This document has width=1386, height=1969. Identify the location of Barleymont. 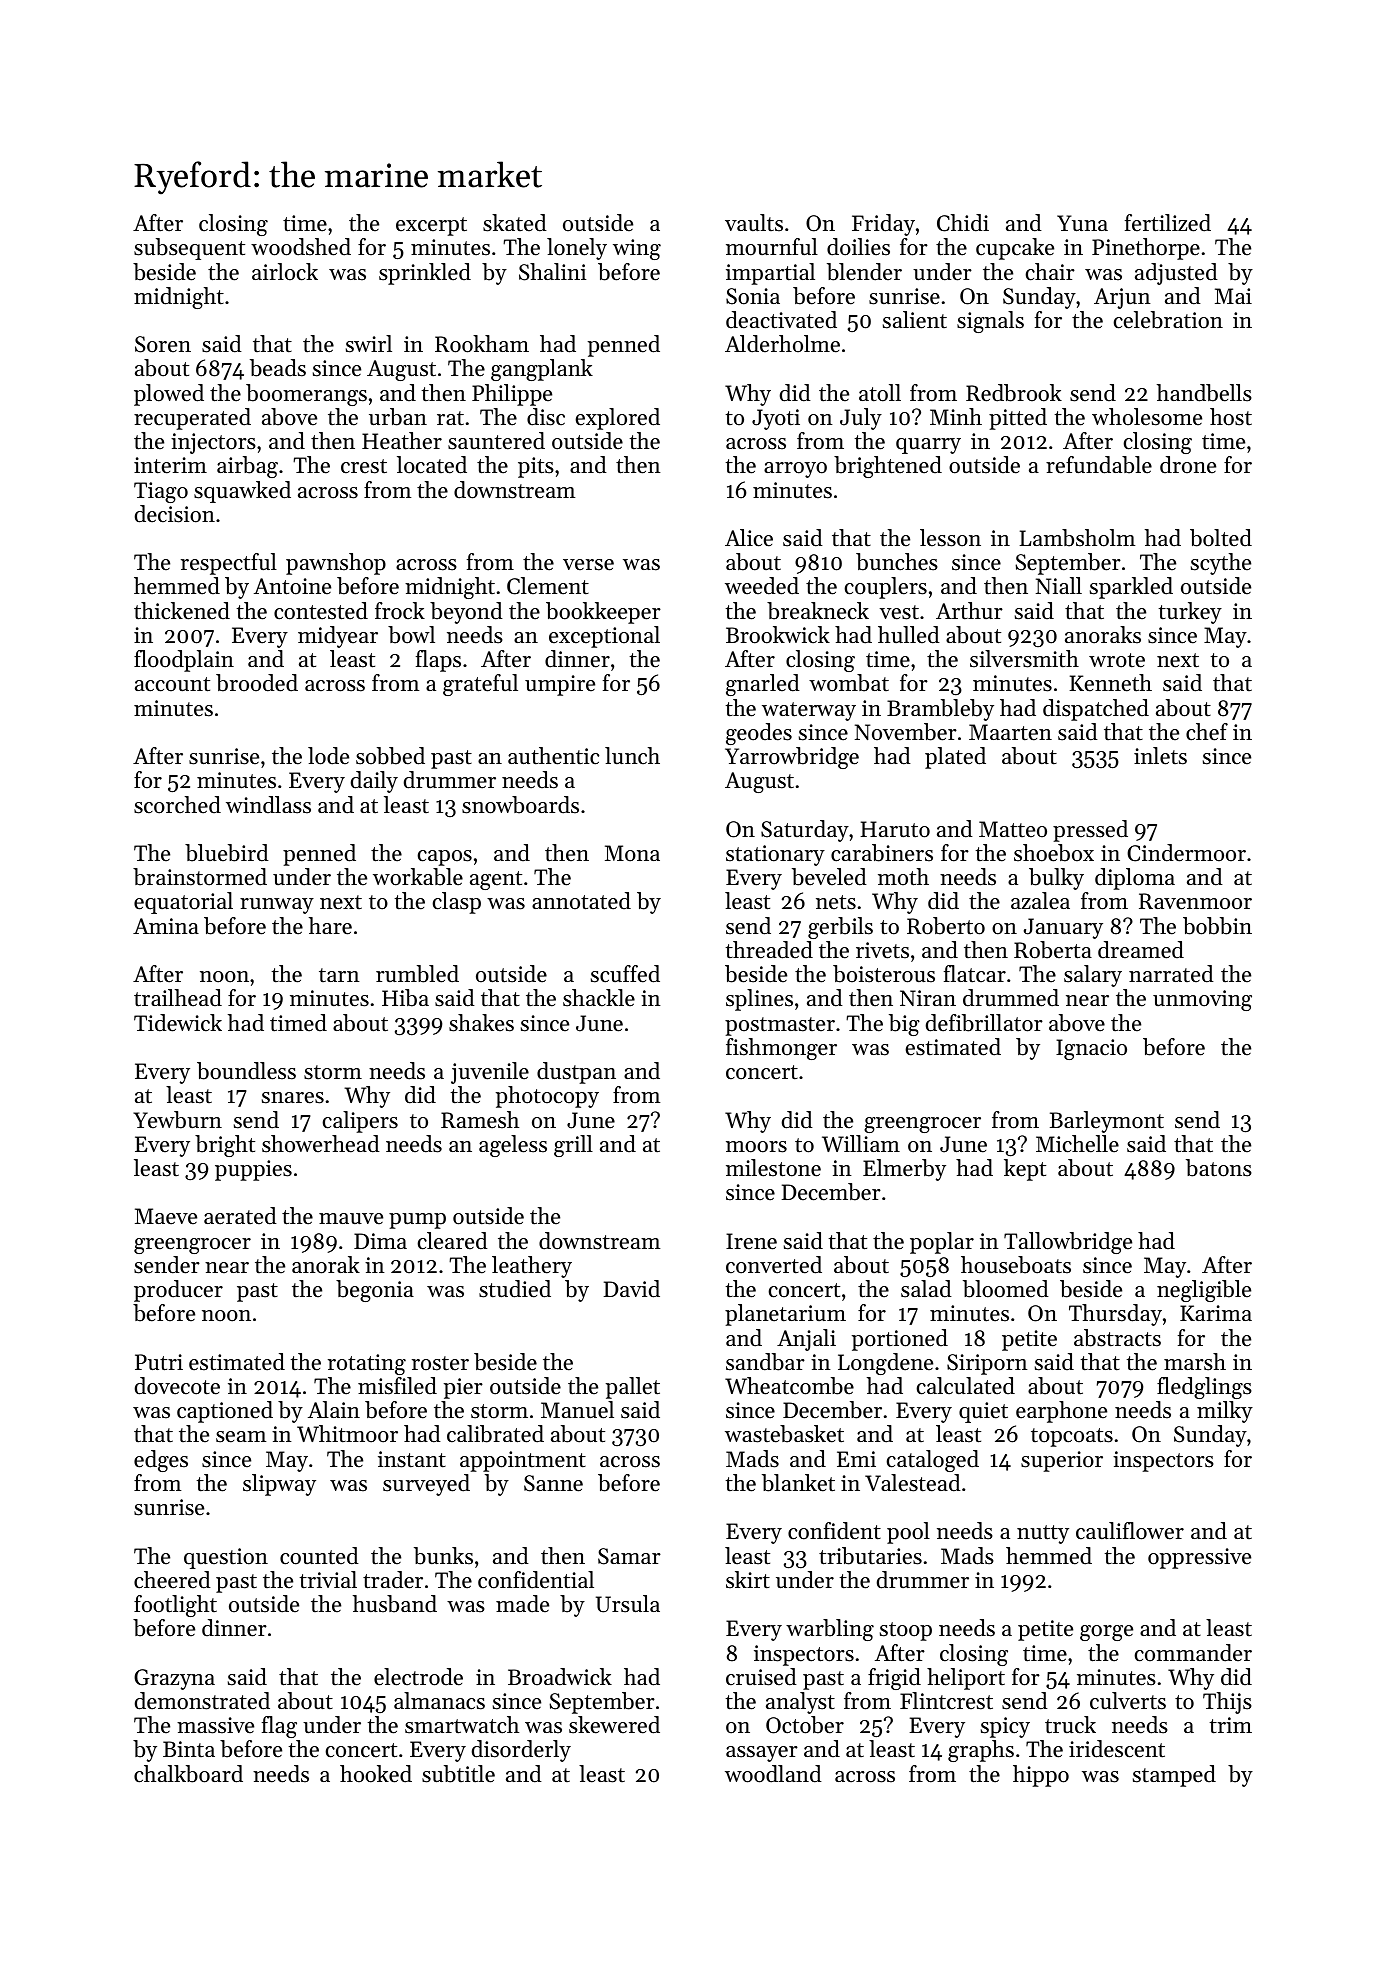
(1107, 1122).
